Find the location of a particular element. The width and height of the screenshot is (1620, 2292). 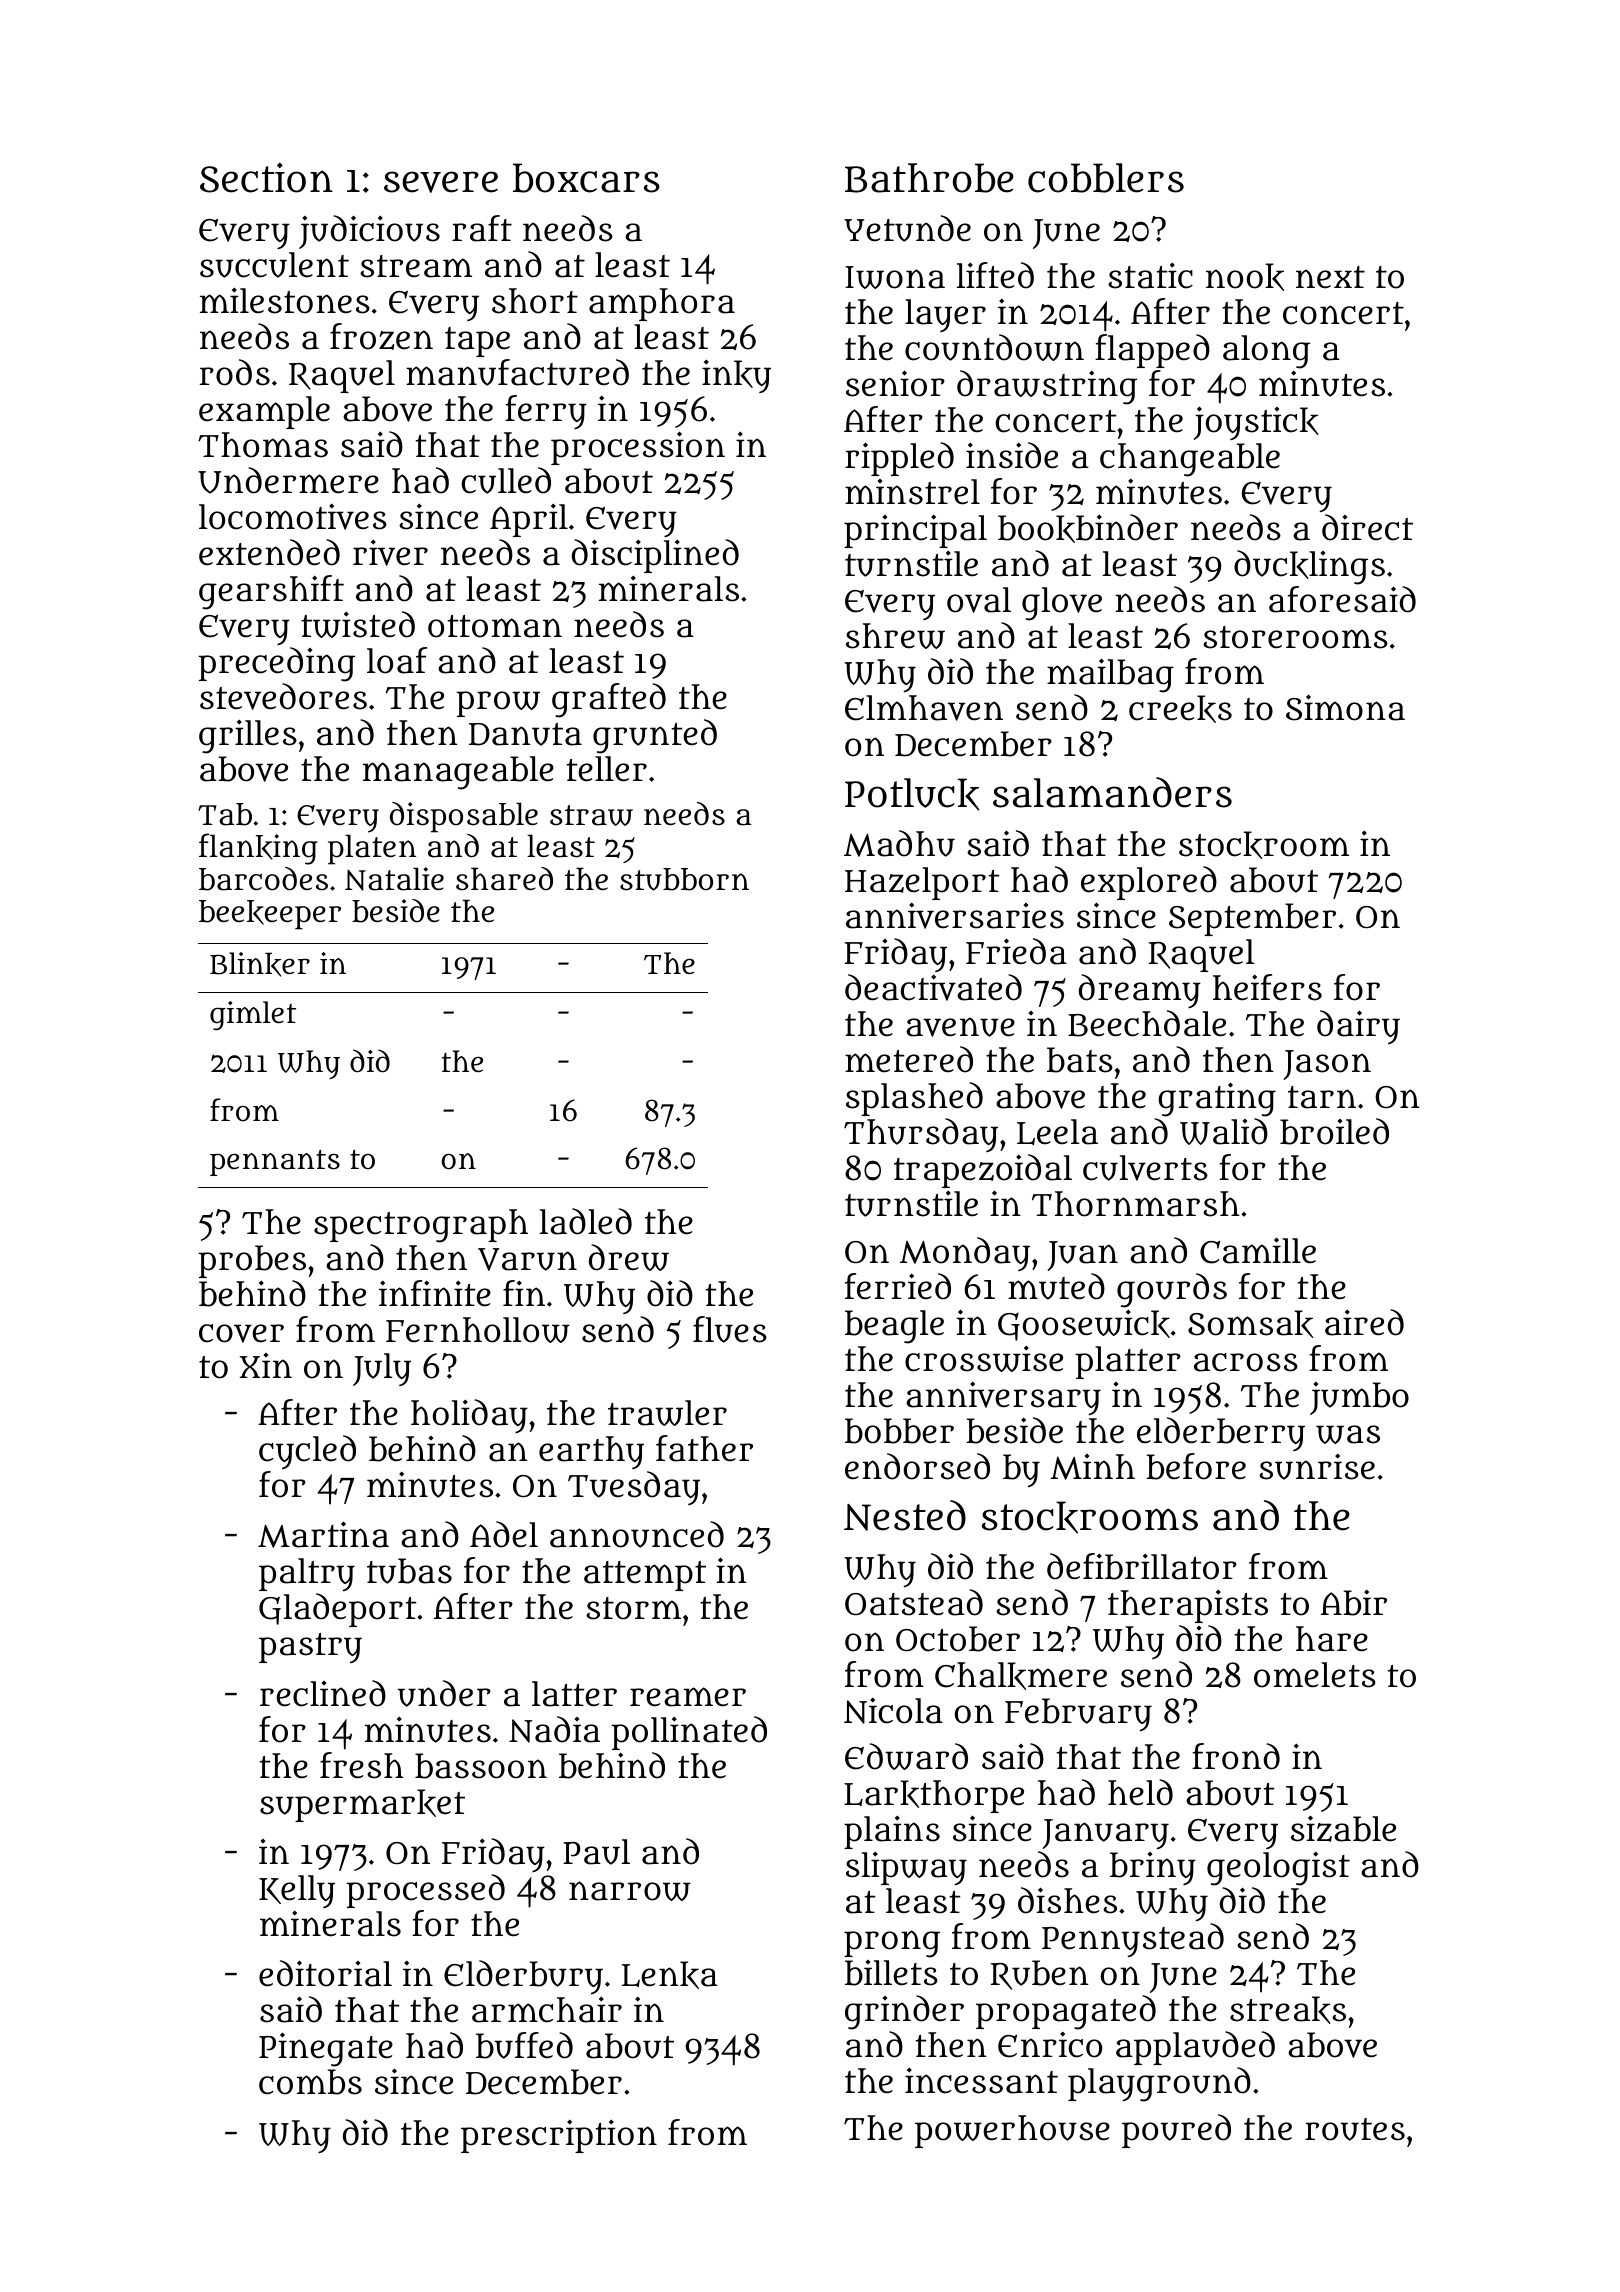

gimlet is located at coordinates (253, 1016).
